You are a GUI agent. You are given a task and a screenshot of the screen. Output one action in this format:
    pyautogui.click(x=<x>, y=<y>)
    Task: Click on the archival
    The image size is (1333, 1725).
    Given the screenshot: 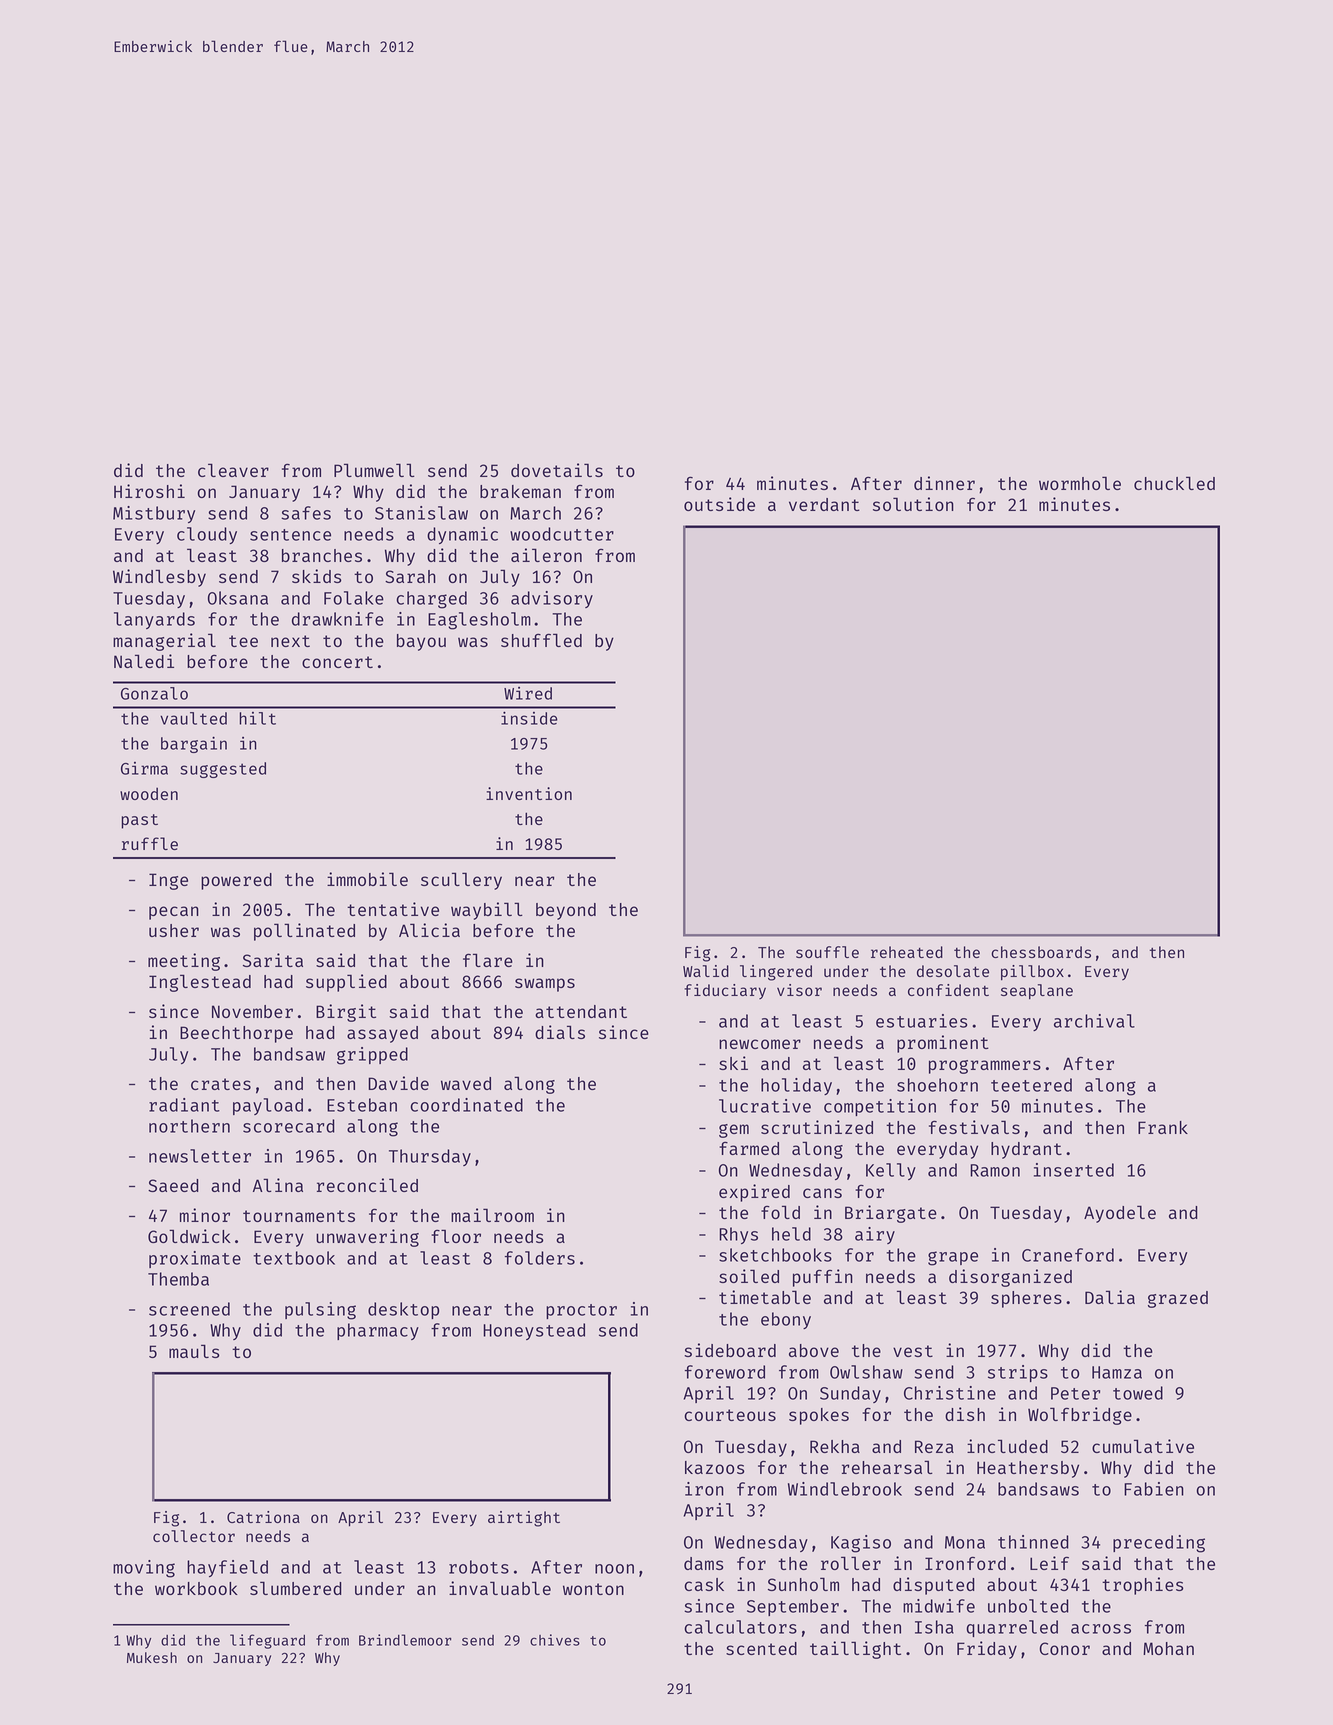 What is the action you would take?
    pyautogui.click(x=1094, y=1021)
